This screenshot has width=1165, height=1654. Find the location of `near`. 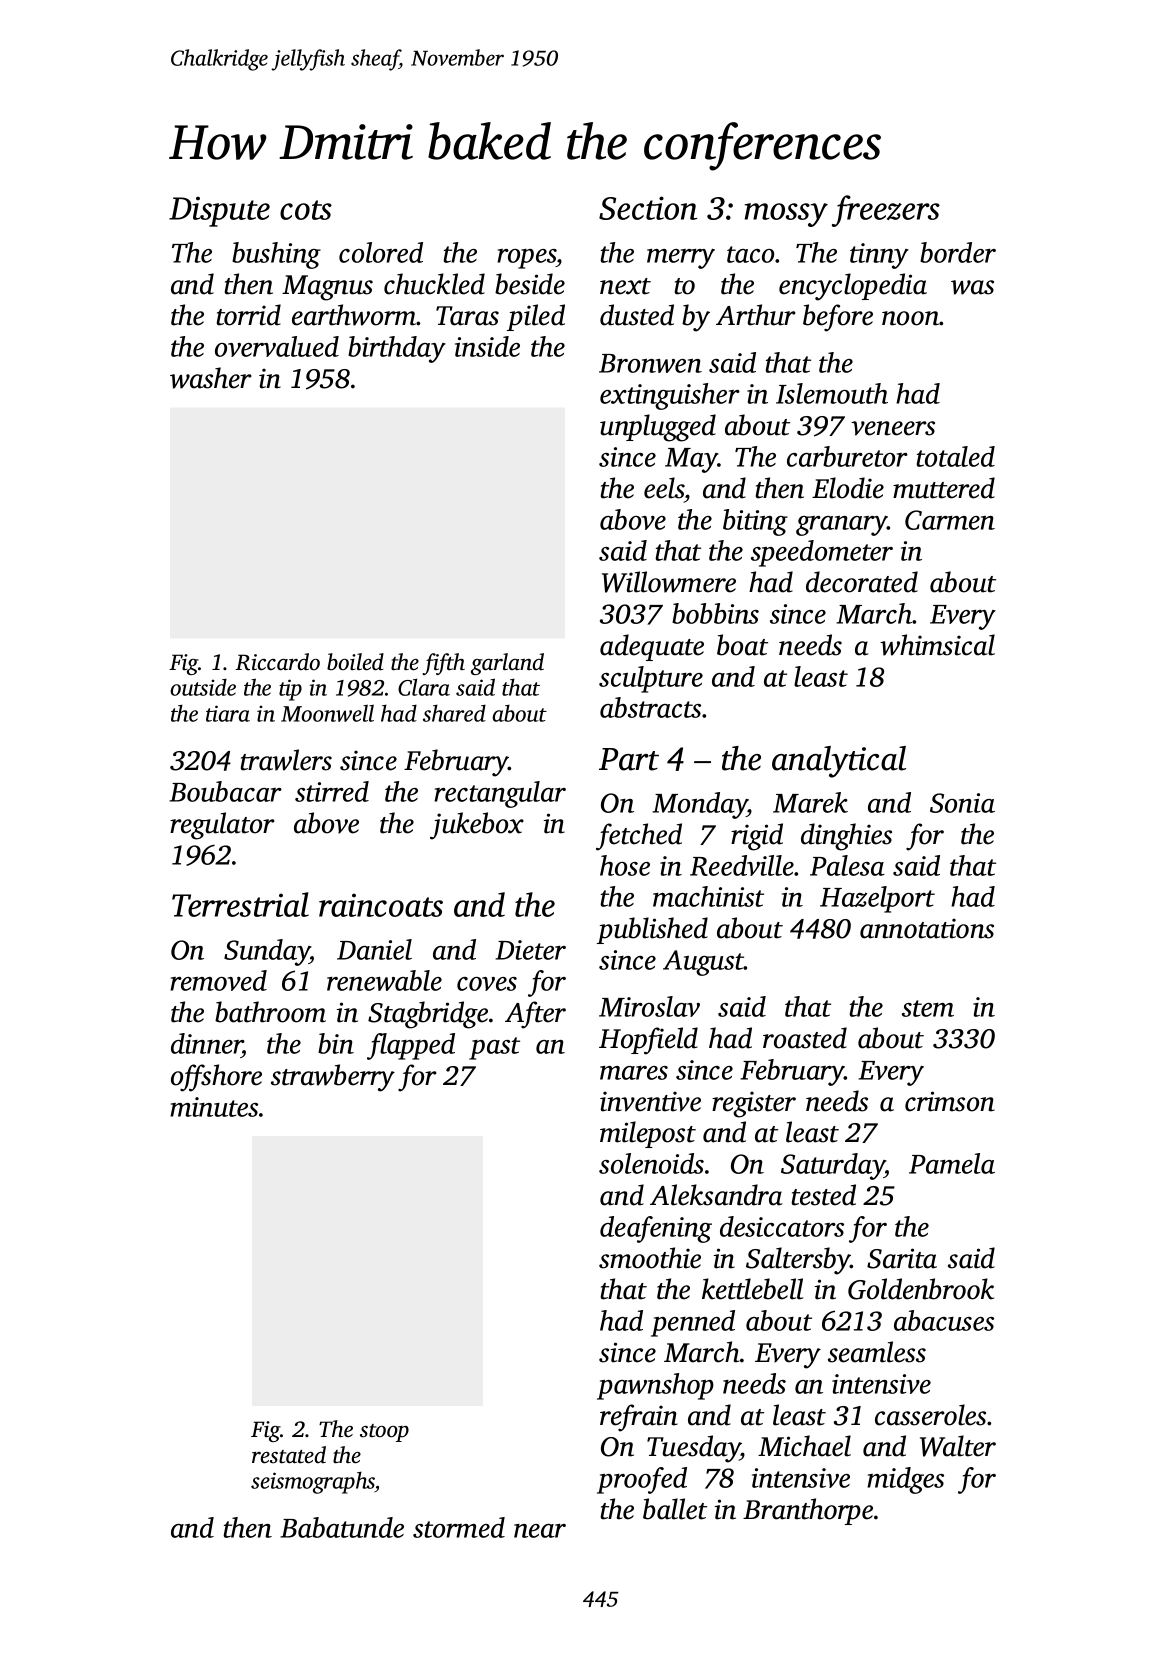

near is located at coordinates (540, 1531).
